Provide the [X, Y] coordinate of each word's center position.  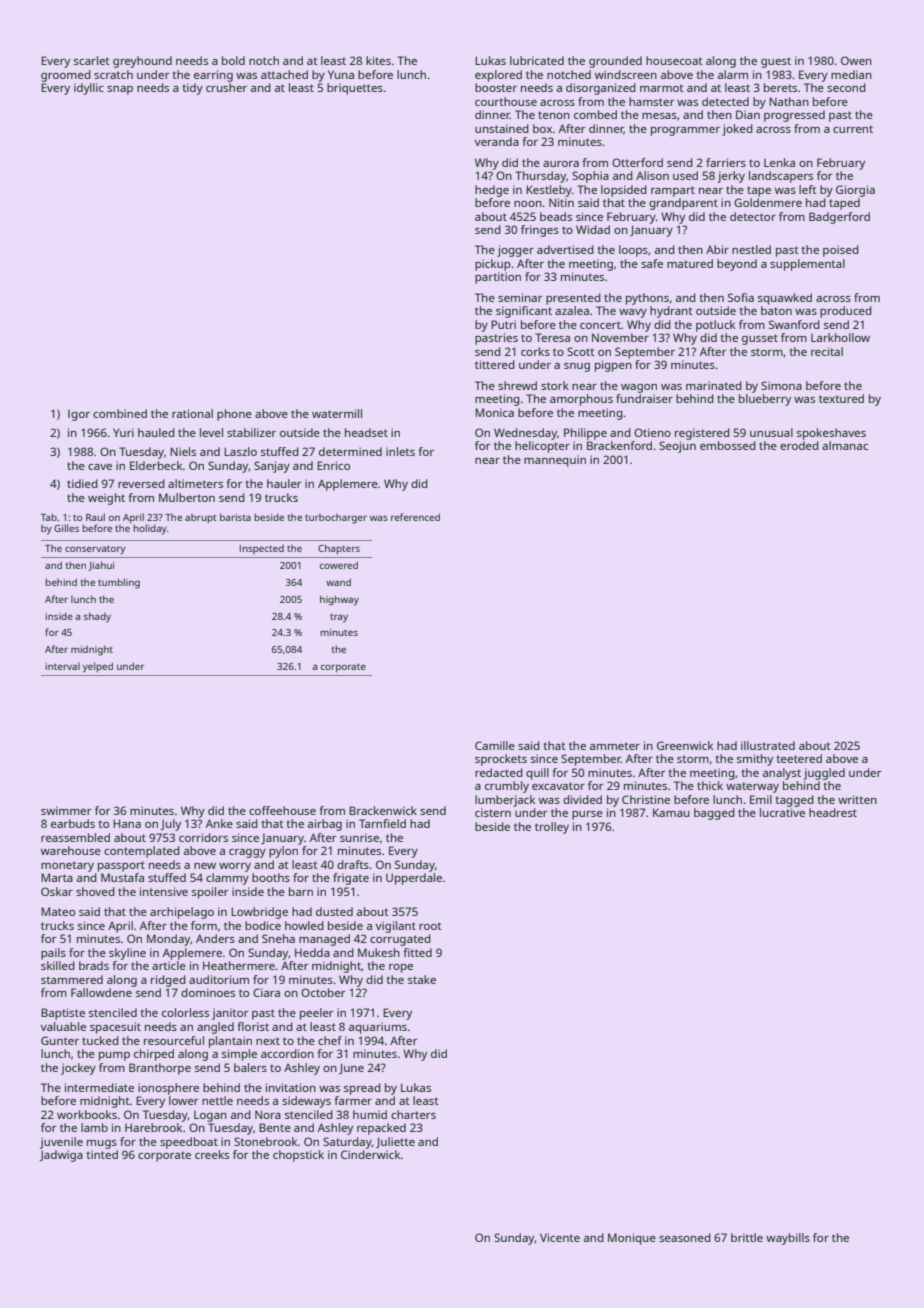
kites [378, 60]
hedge [492, 191]
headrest [833, 812]
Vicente [560, 1237]
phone [234, 415]
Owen [856, 60]
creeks [212, 1154]
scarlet [92, 60]
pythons [647, 299]
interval [62, 666]
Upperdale [414, 879]
